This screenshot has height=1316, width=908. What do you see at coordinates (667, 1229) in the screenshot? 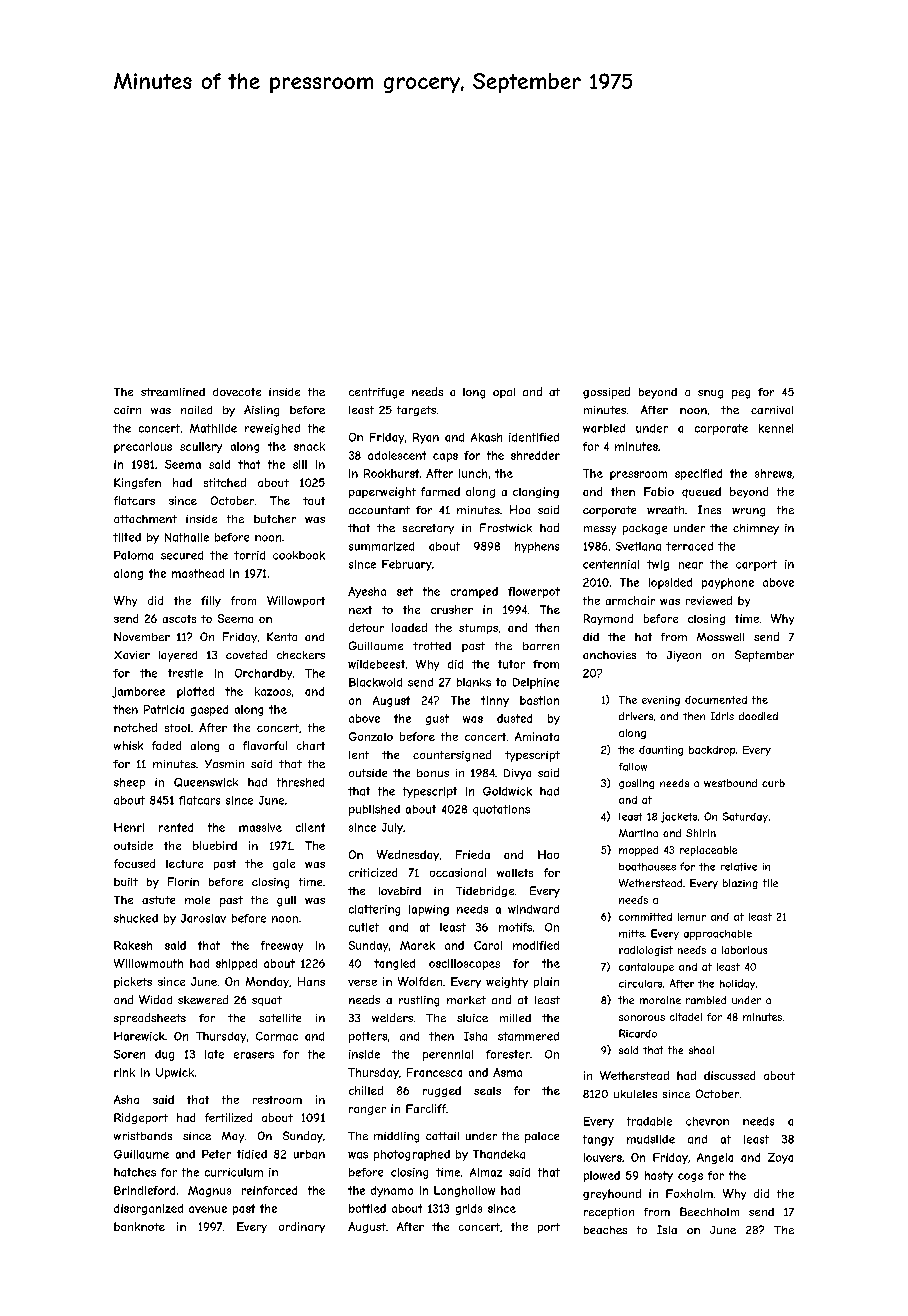
I see `Isla` at bounding box center [667, 1229].
